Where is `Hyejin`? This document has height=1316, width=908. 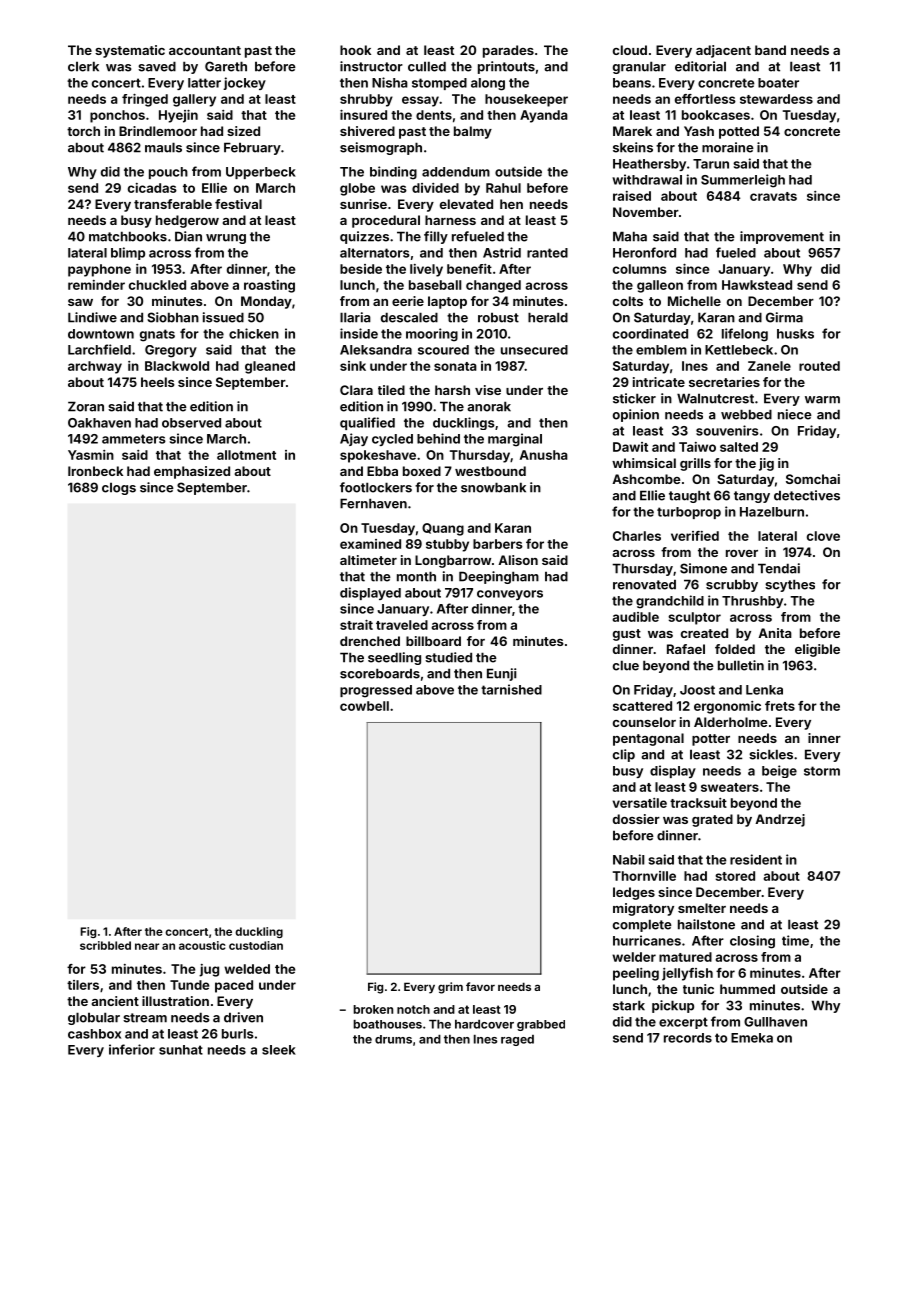
Hyejin is located at coordinates (178, 116).
